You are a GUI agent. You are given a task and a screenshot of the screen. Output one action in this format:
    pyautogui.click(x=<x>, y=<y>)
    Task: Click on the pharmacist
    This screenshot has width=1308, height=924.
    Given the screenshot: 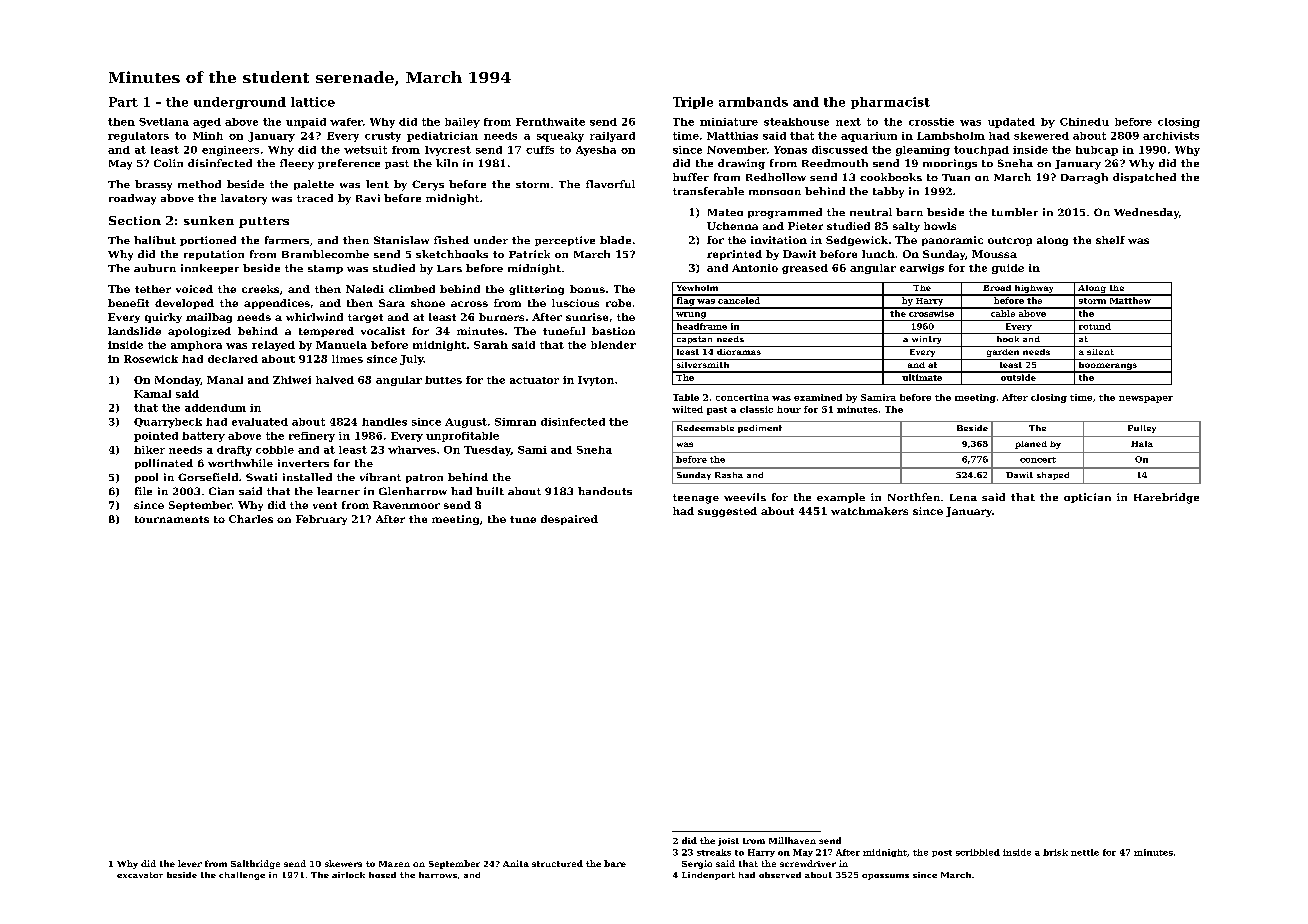 What is the action you would take?
    pyautogui.click(x=890, y=103)
